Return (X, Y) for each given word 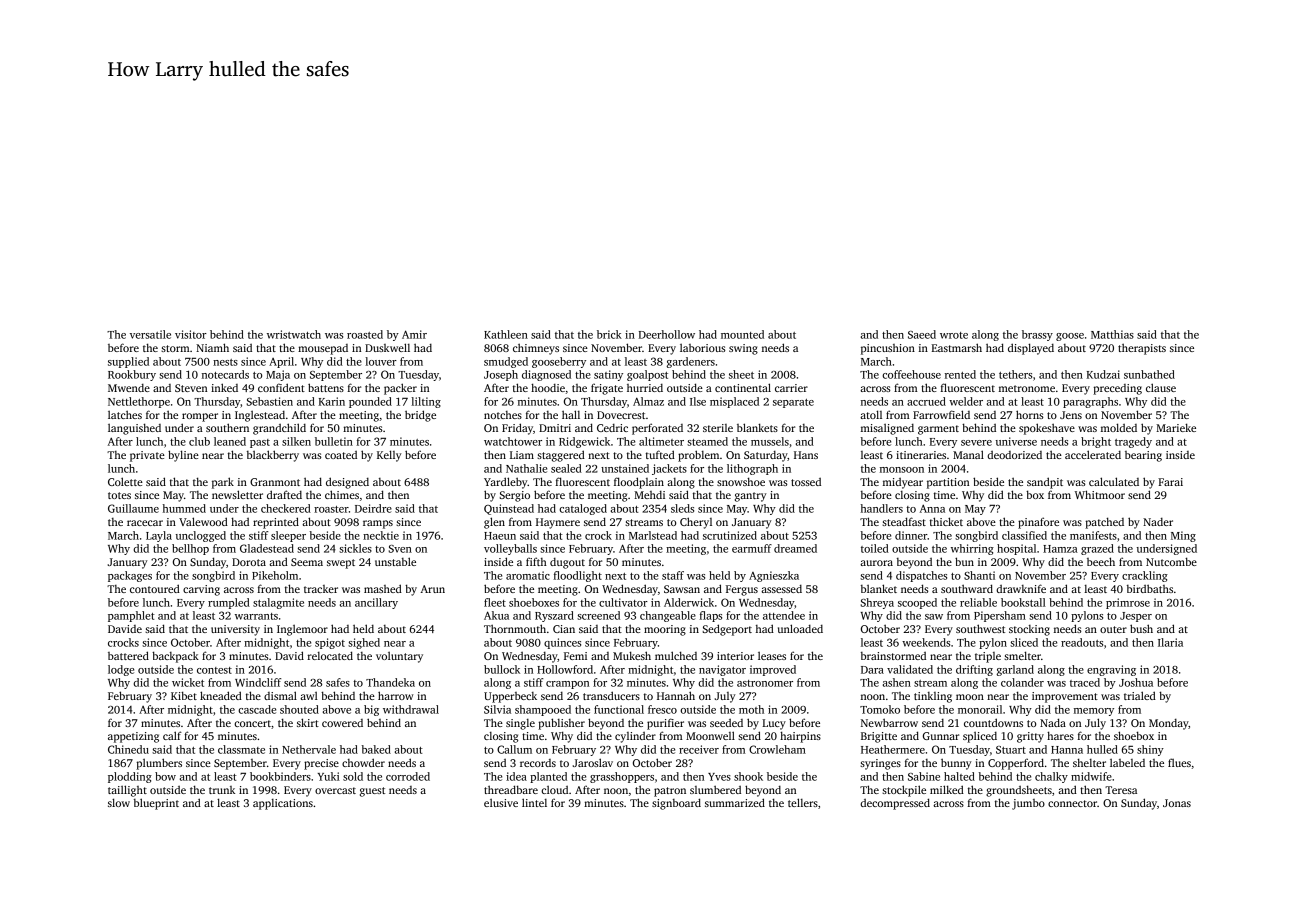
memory (1094, 712)
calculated (1114, 481)
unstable (395, 561)
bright (1096, 442)
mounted (742, 334)
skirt (308, 722)
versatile (150, 334)
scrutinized (730, 535)
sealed (566, 468)
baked (376, 749)
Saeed (922, 334)
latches (125, 414)
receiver (699, 749)
